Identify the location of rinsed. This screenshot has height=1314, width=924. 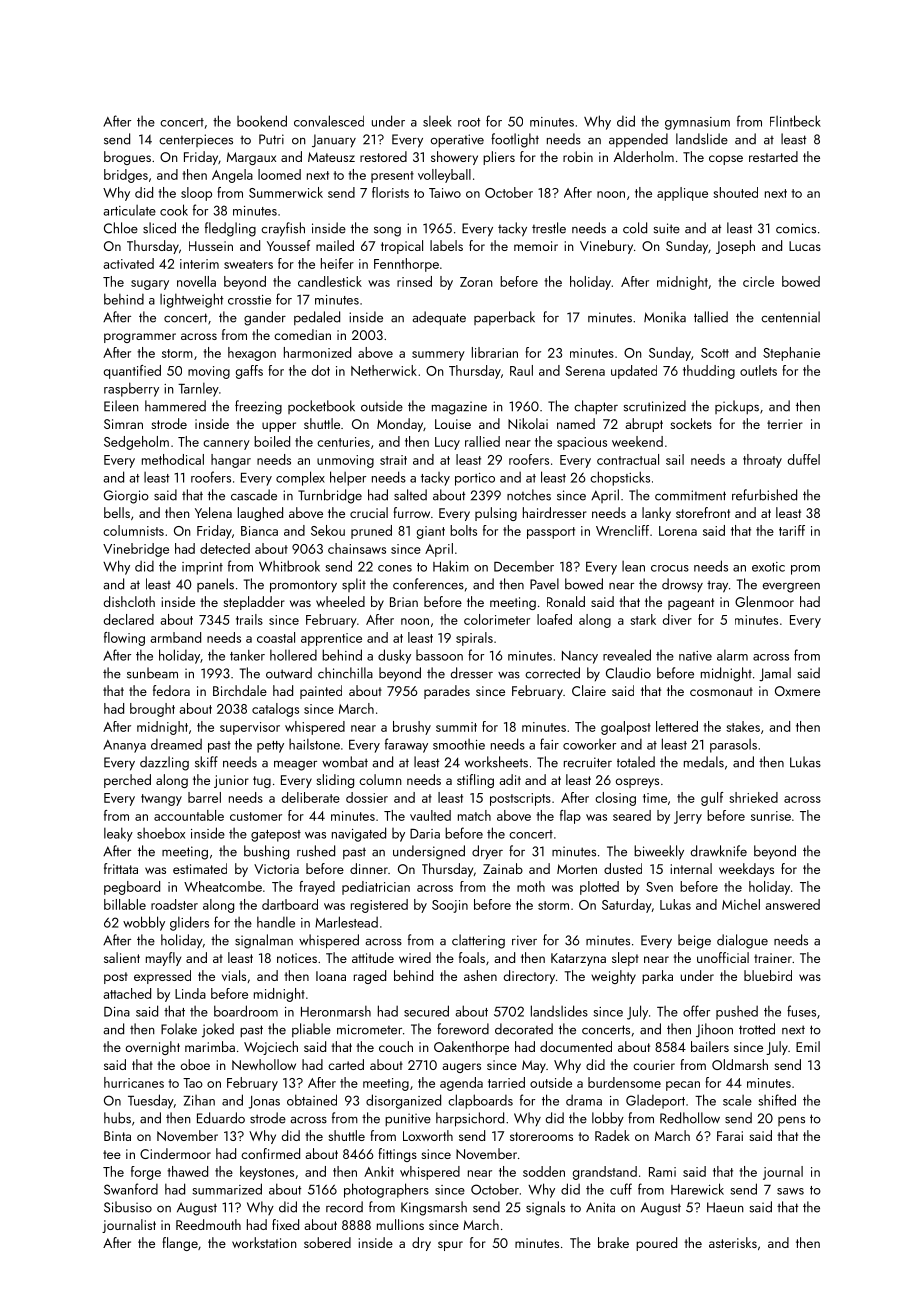
(414, 281).
